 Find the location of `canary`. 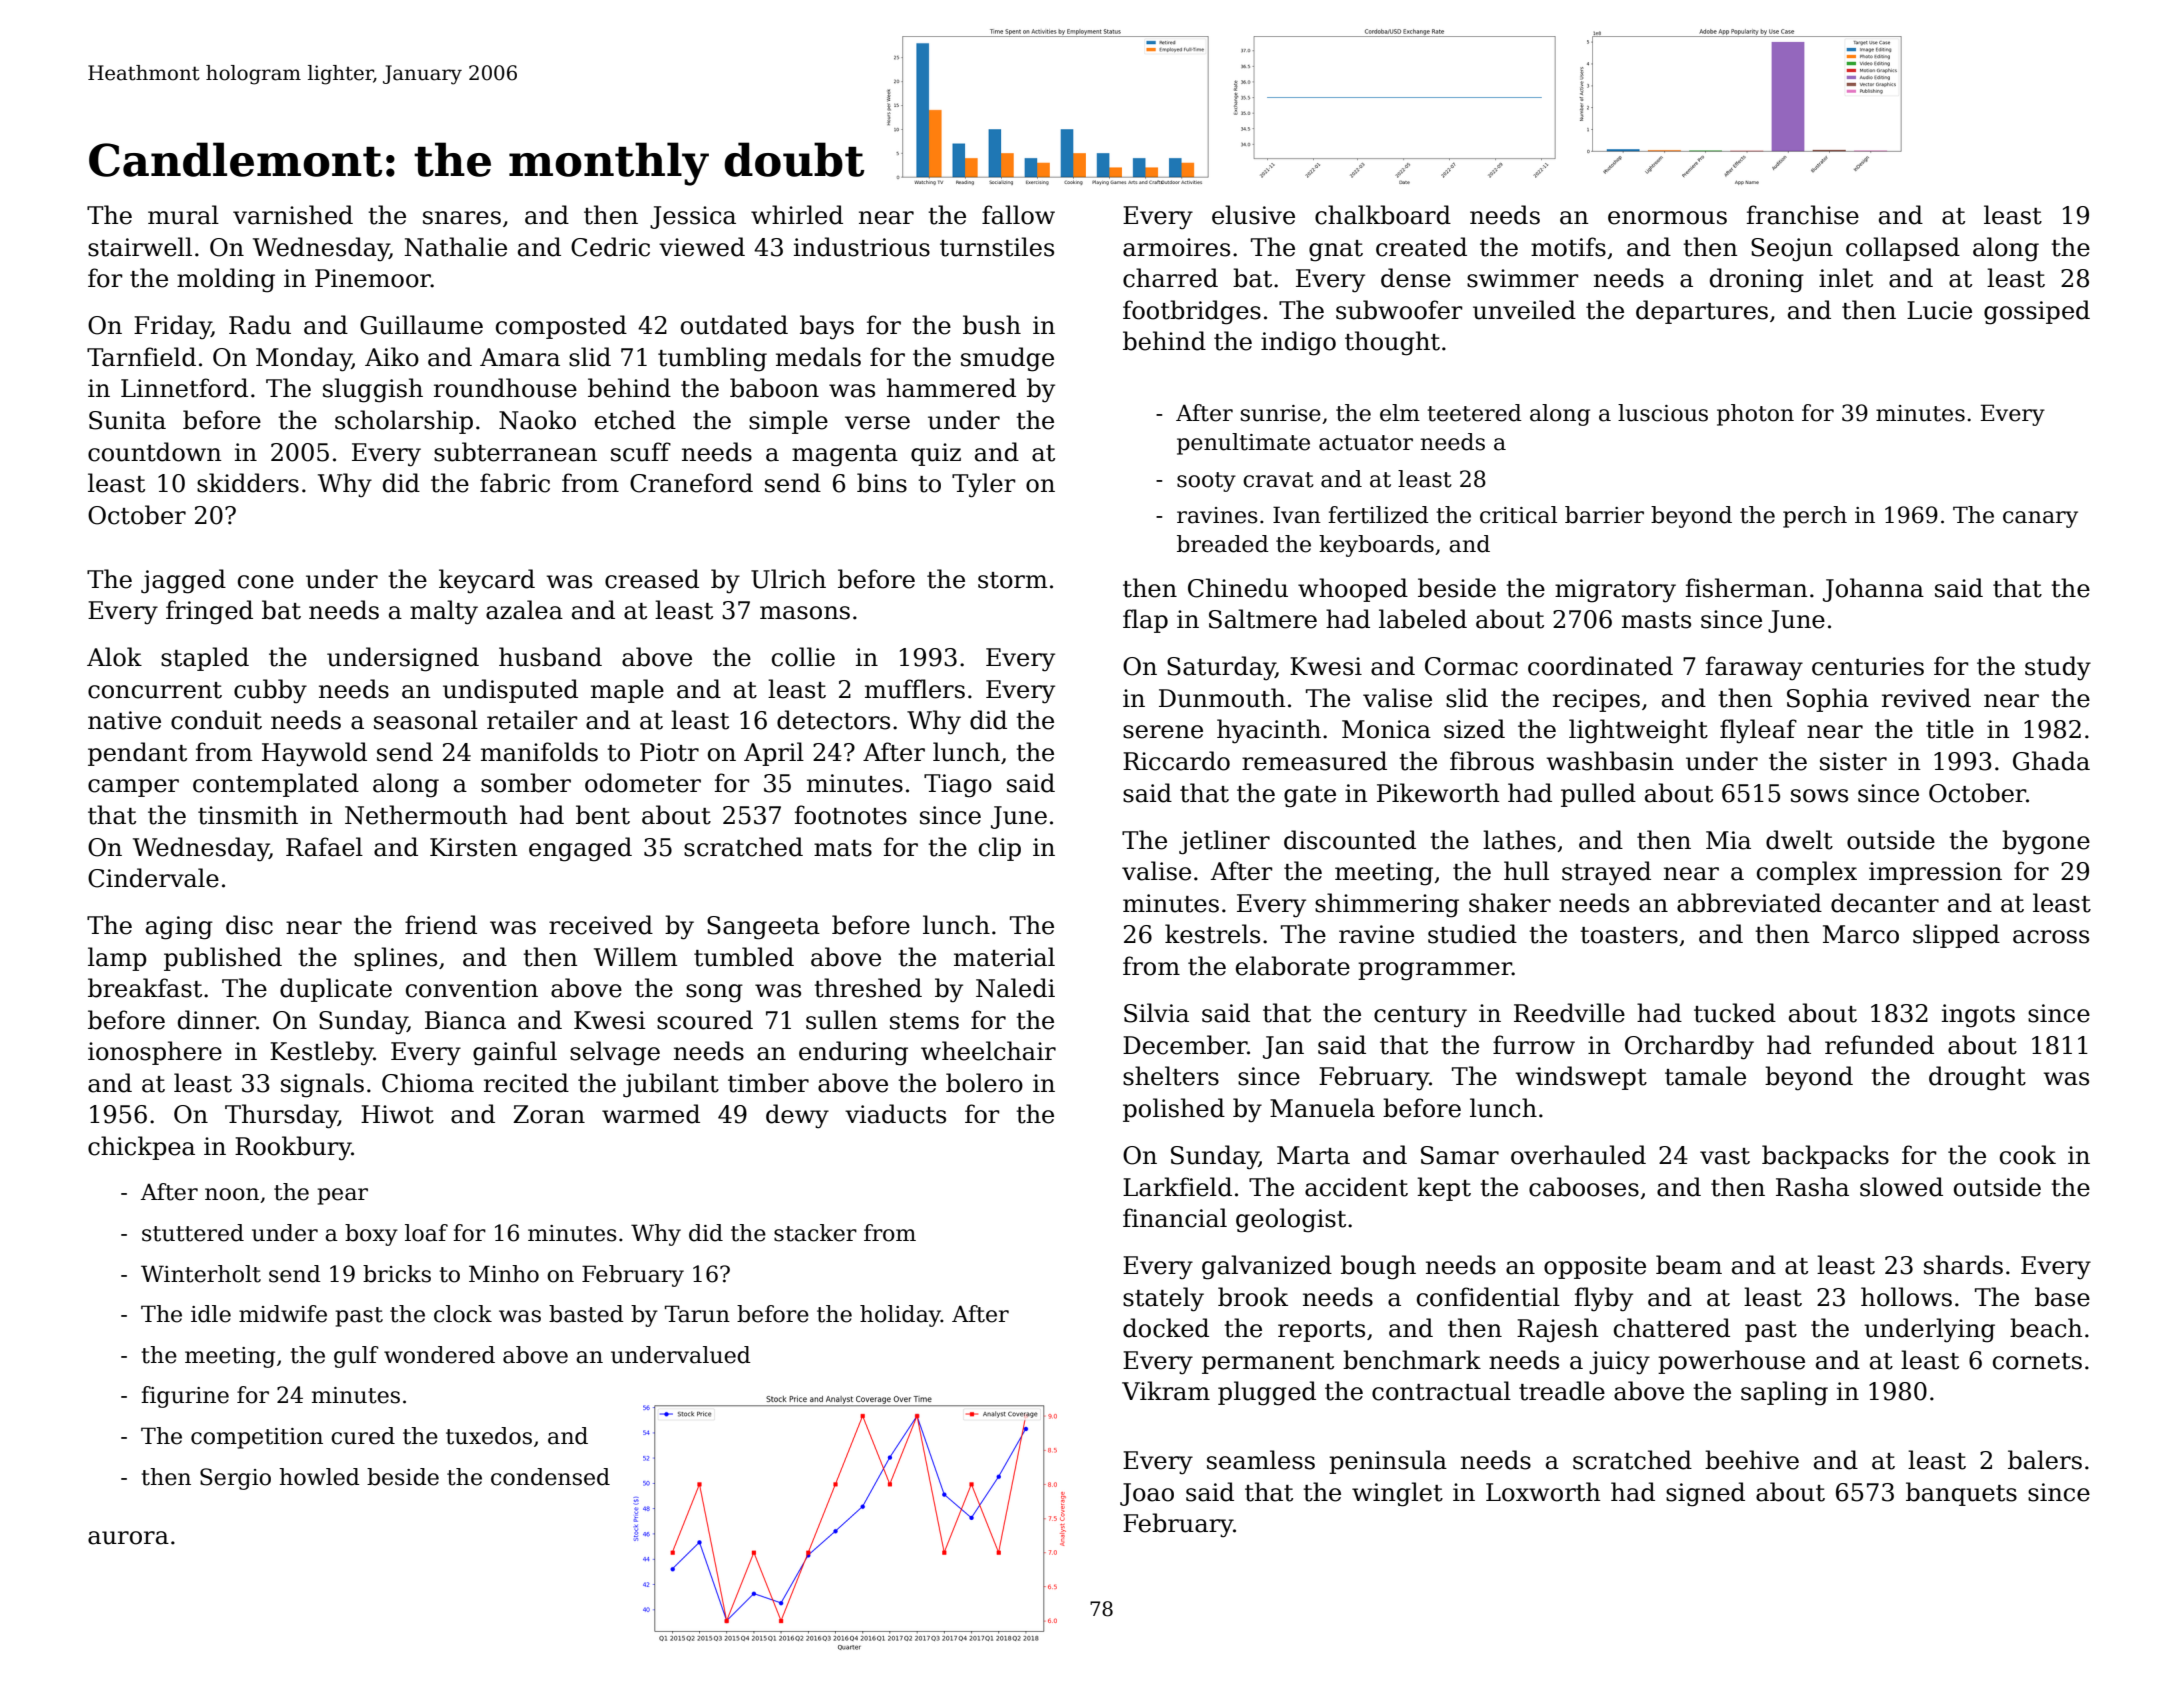

canary is located at coordinates (2040, 519).
